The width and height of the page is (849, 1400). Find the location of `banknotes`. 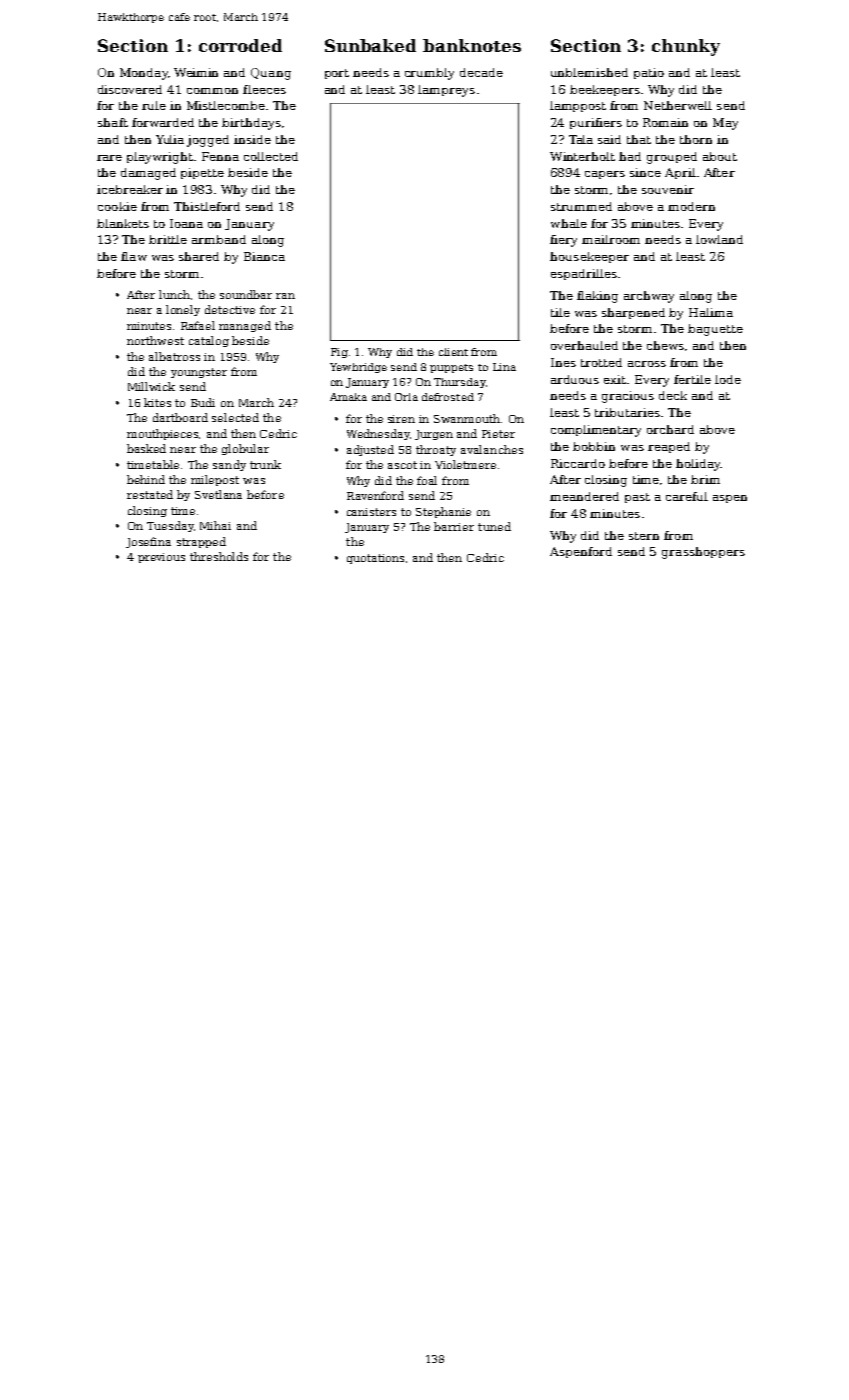

banknotes is located at coordinates (472, 45).
